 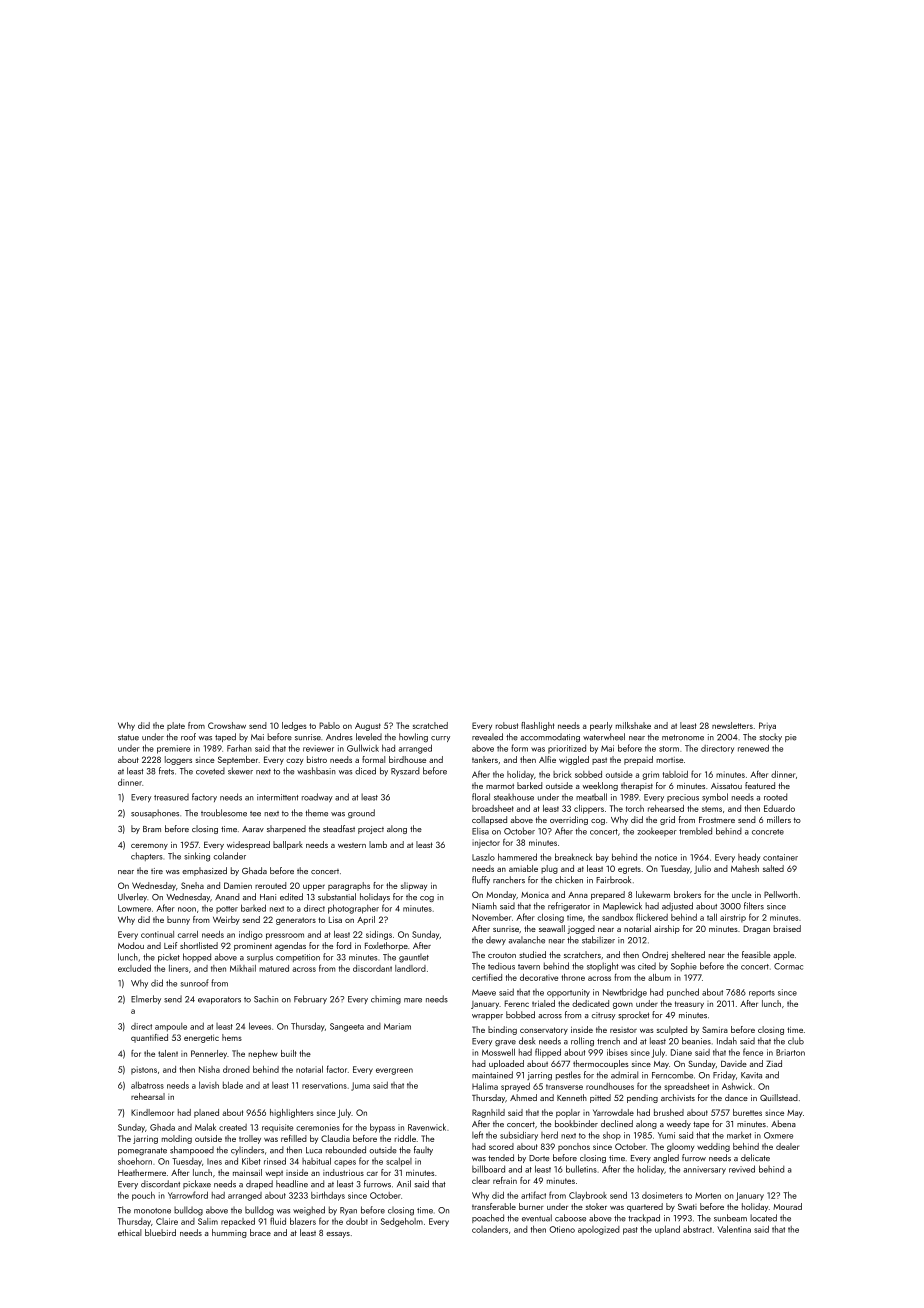 What do you see at coordinates (539, 977) in the screenshot?
I see `decorative` at bounding box center [539, 977].
